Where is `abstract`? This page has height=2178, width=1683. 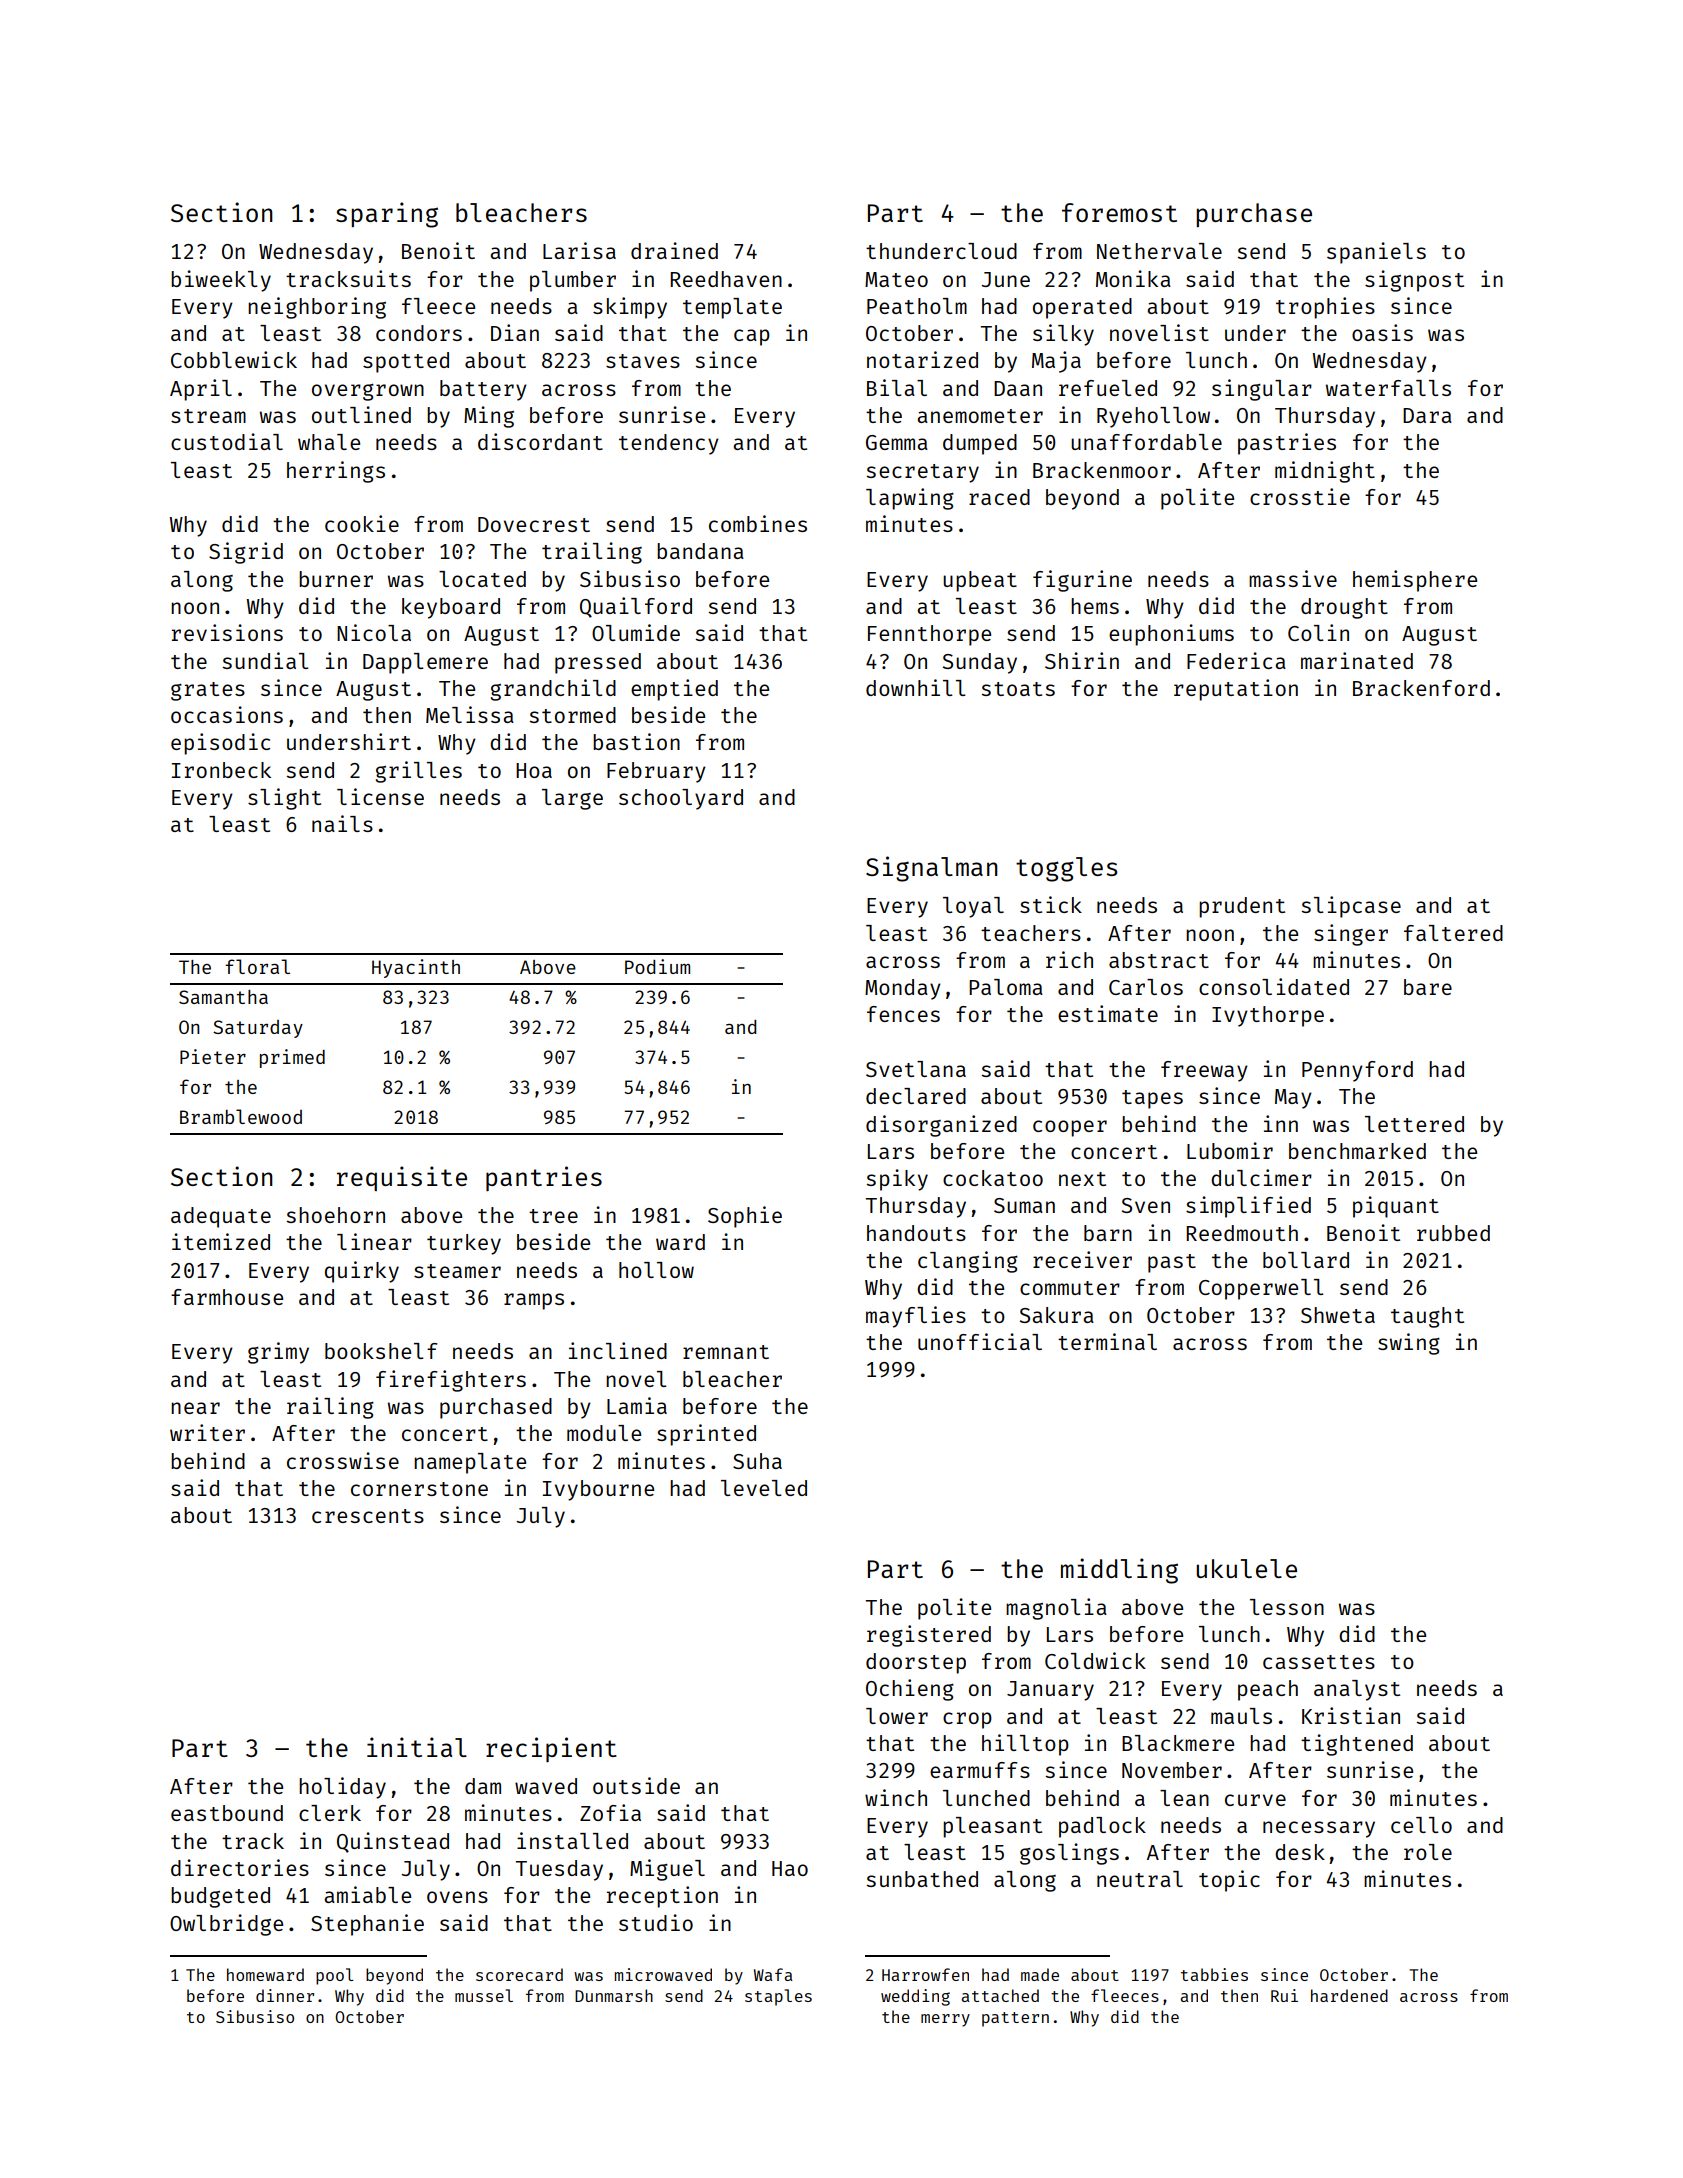 abstract is located at coordinates (1159, 960).
